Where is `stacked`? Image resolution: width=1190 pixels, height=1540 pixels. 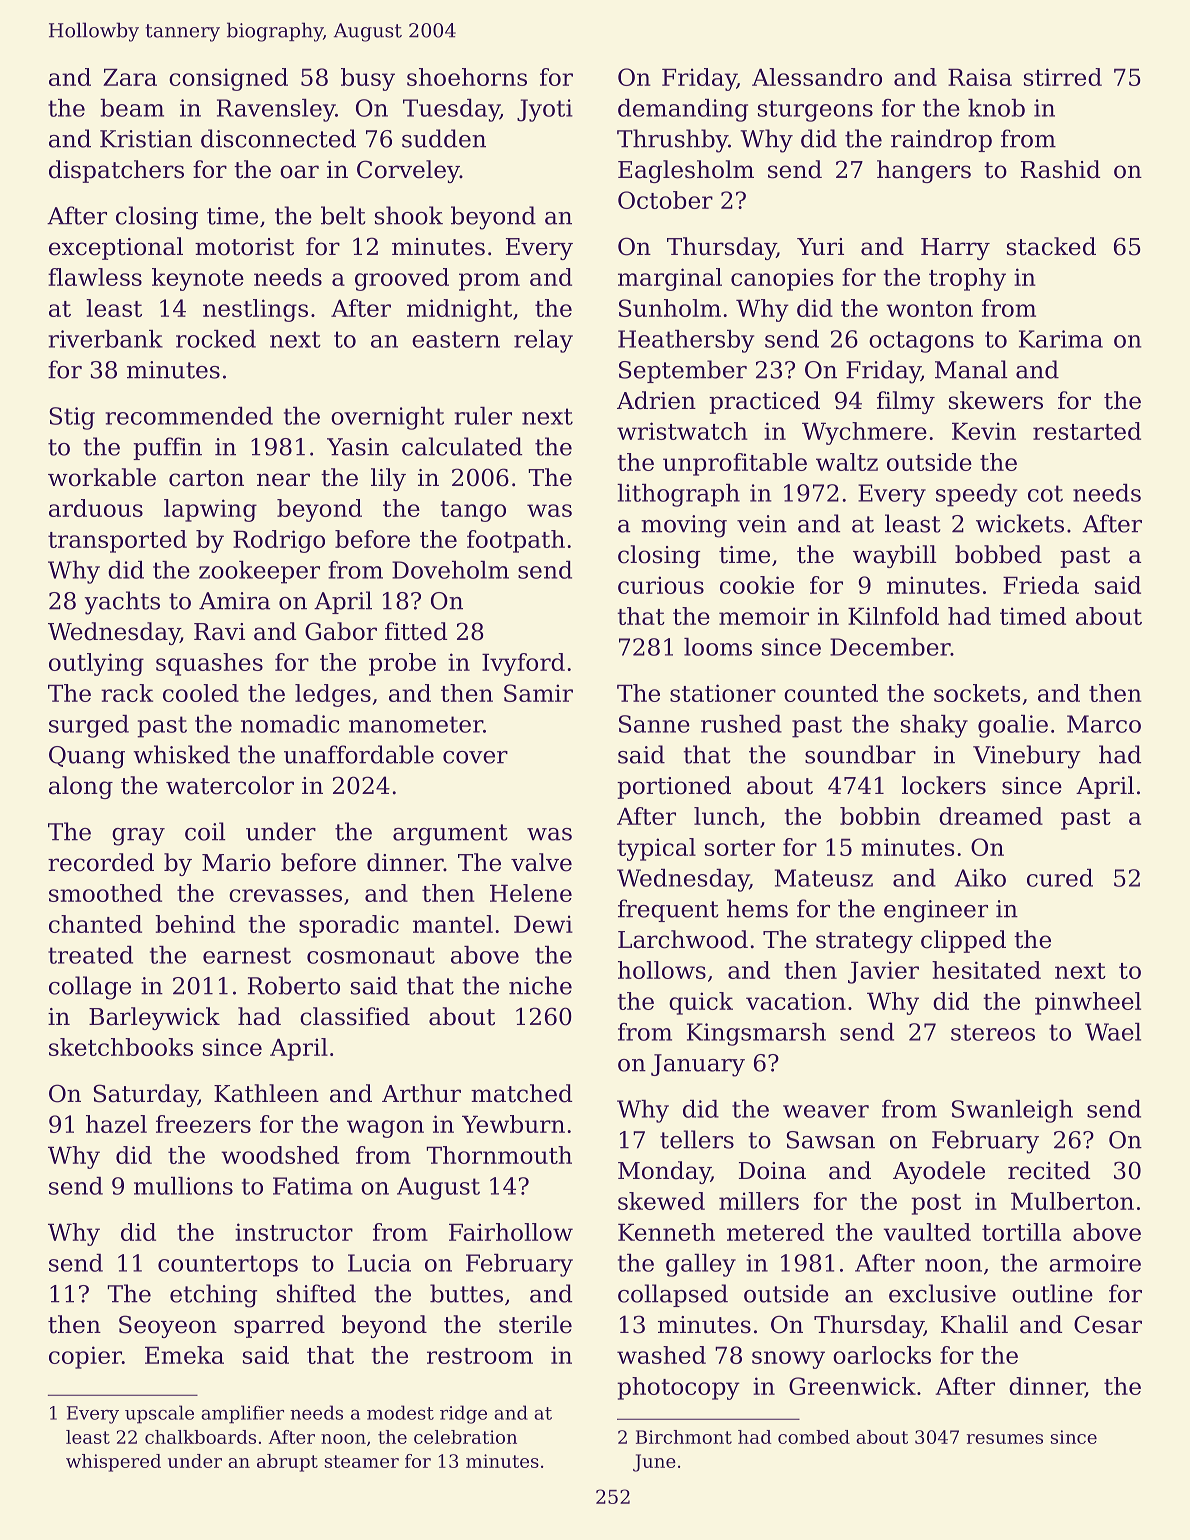 stacked is located at coordinates (1051, 246).
